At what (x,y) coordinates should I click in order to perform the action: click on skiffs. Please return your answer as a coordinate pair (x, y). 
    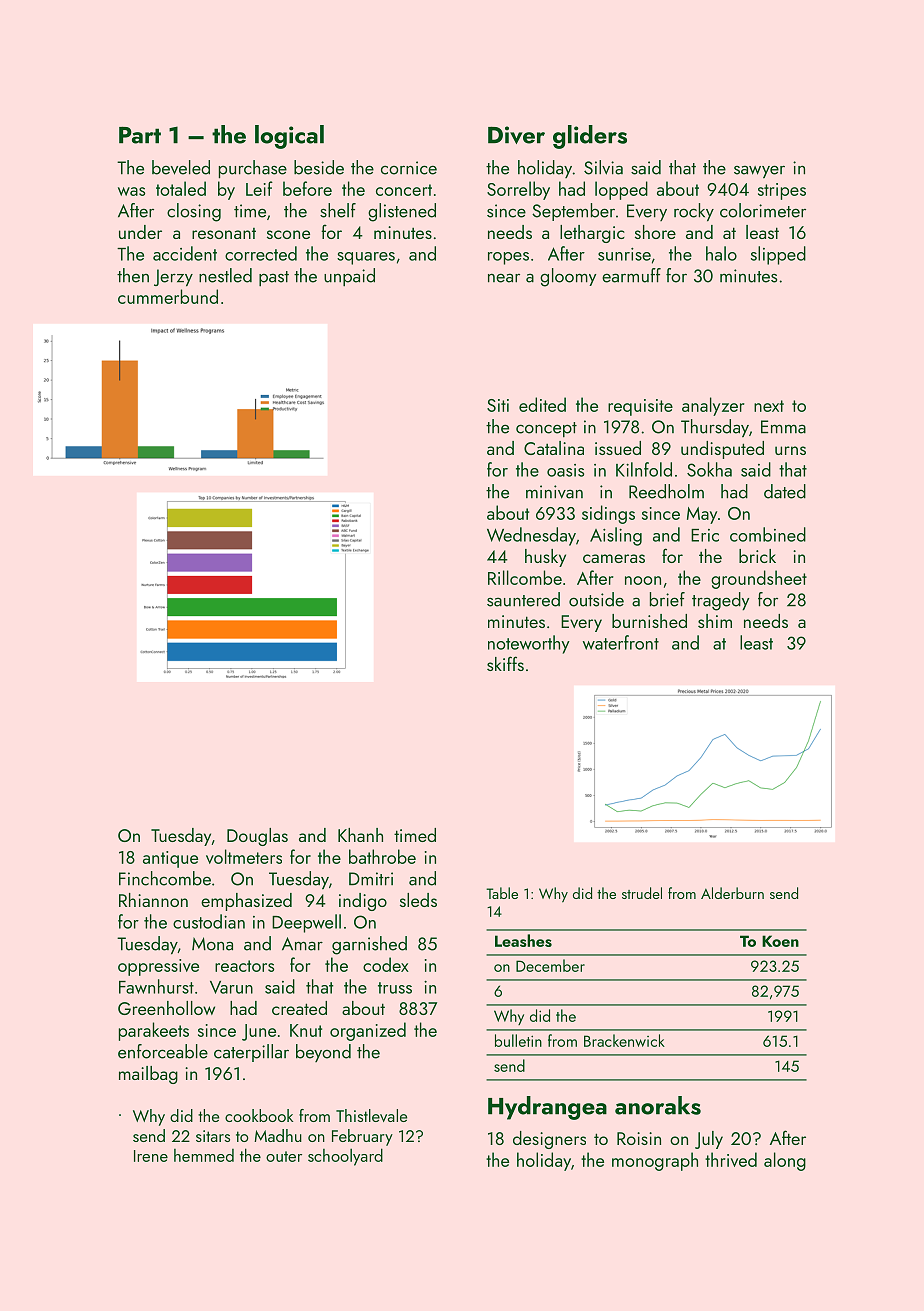
    Looking at the image, I should click on (505, 663).
